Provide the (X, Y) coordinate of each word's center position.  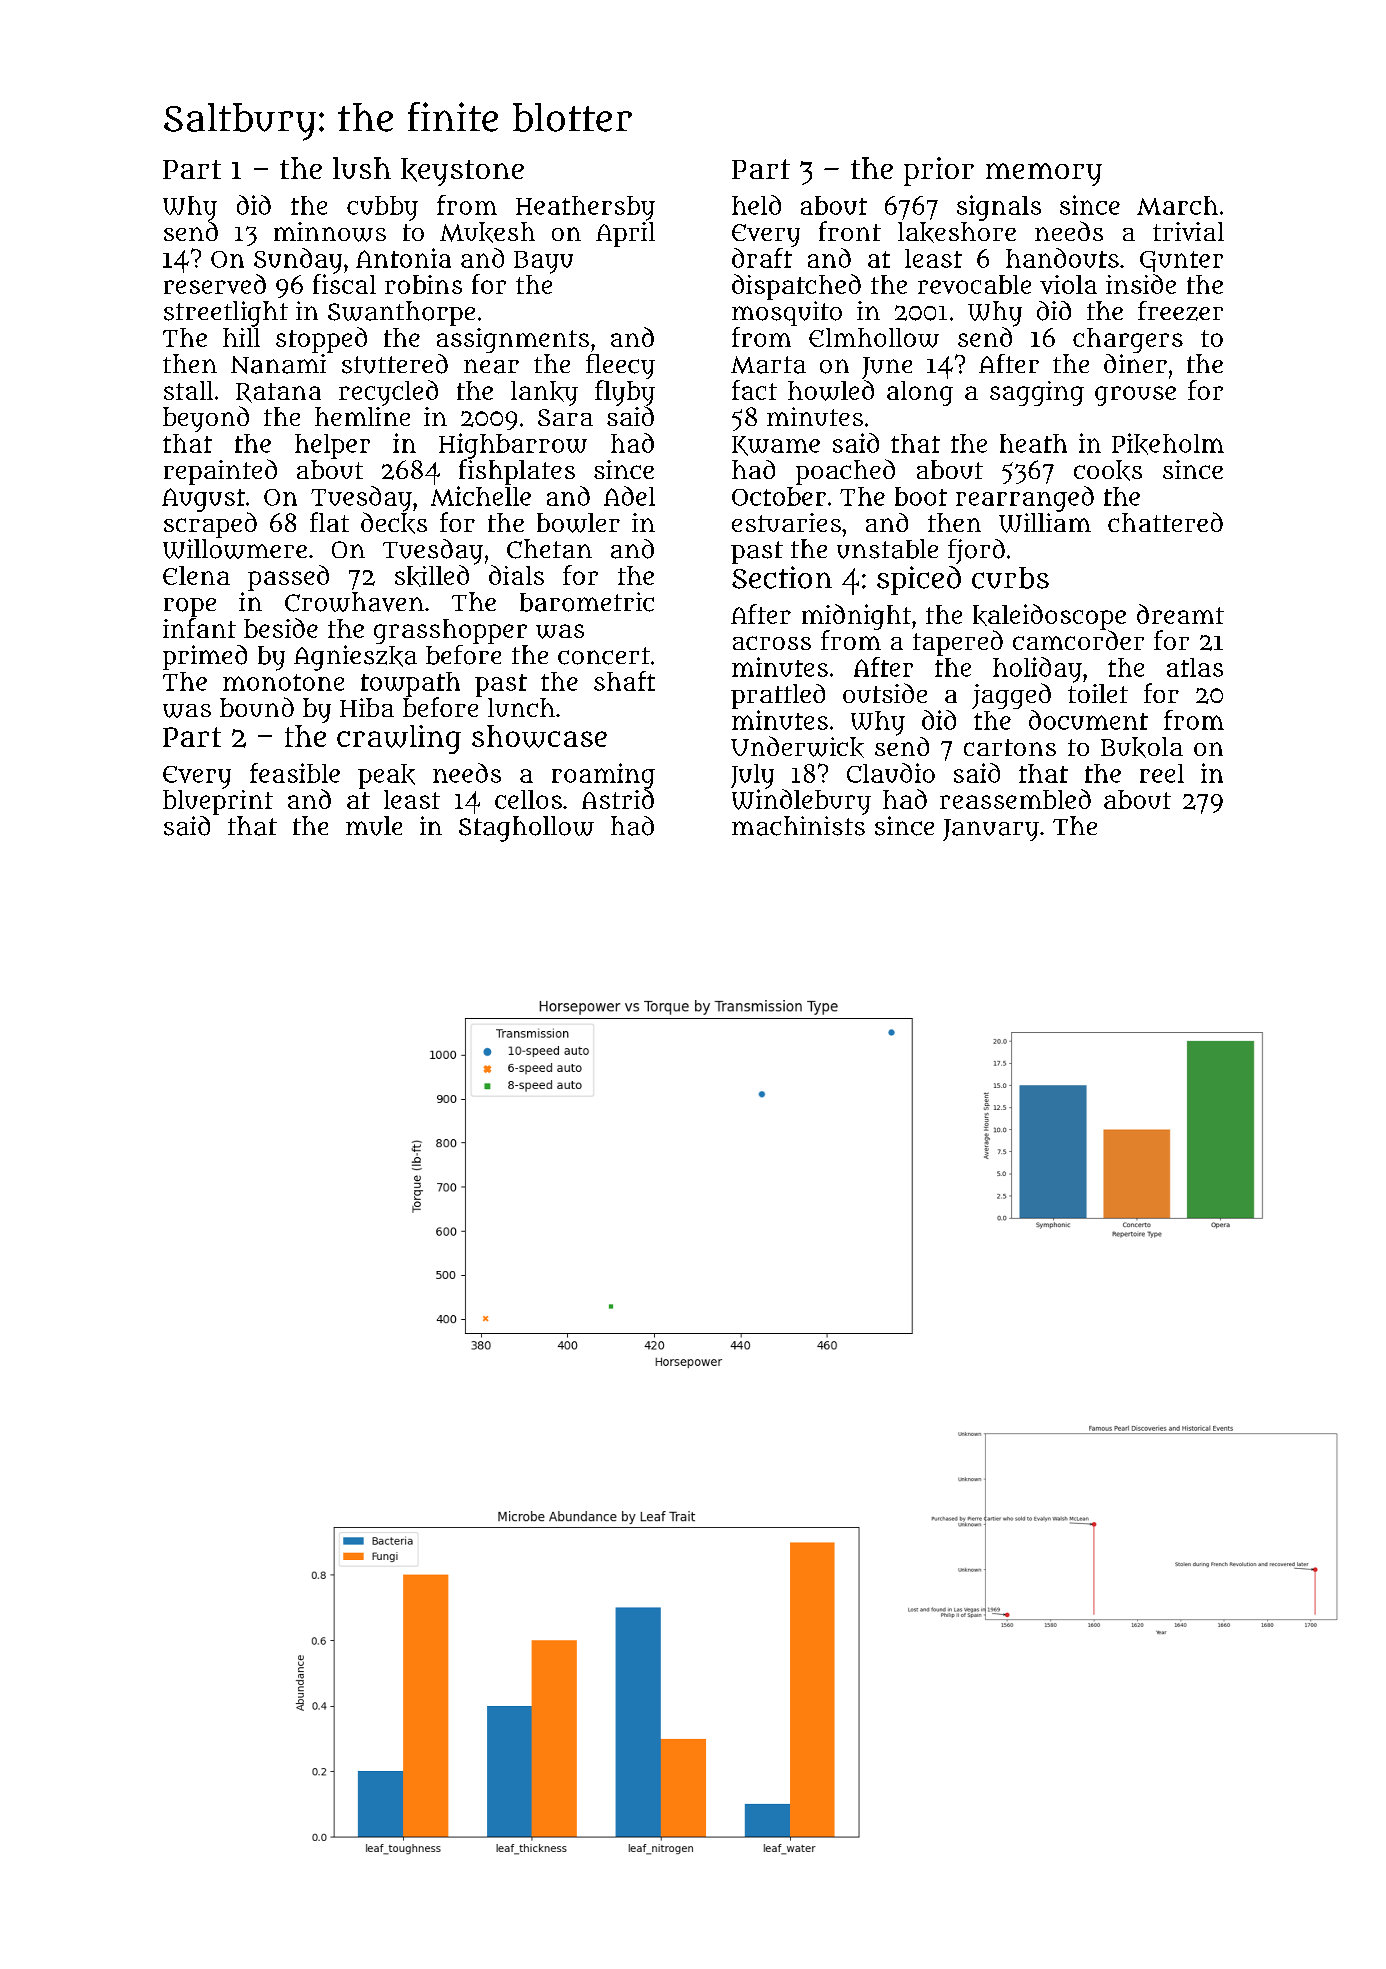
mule (374, 826)
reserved (215, 284)
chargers (1128, 340)
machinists (798, 826)
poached (845, 472)
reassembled (1015, 799)
